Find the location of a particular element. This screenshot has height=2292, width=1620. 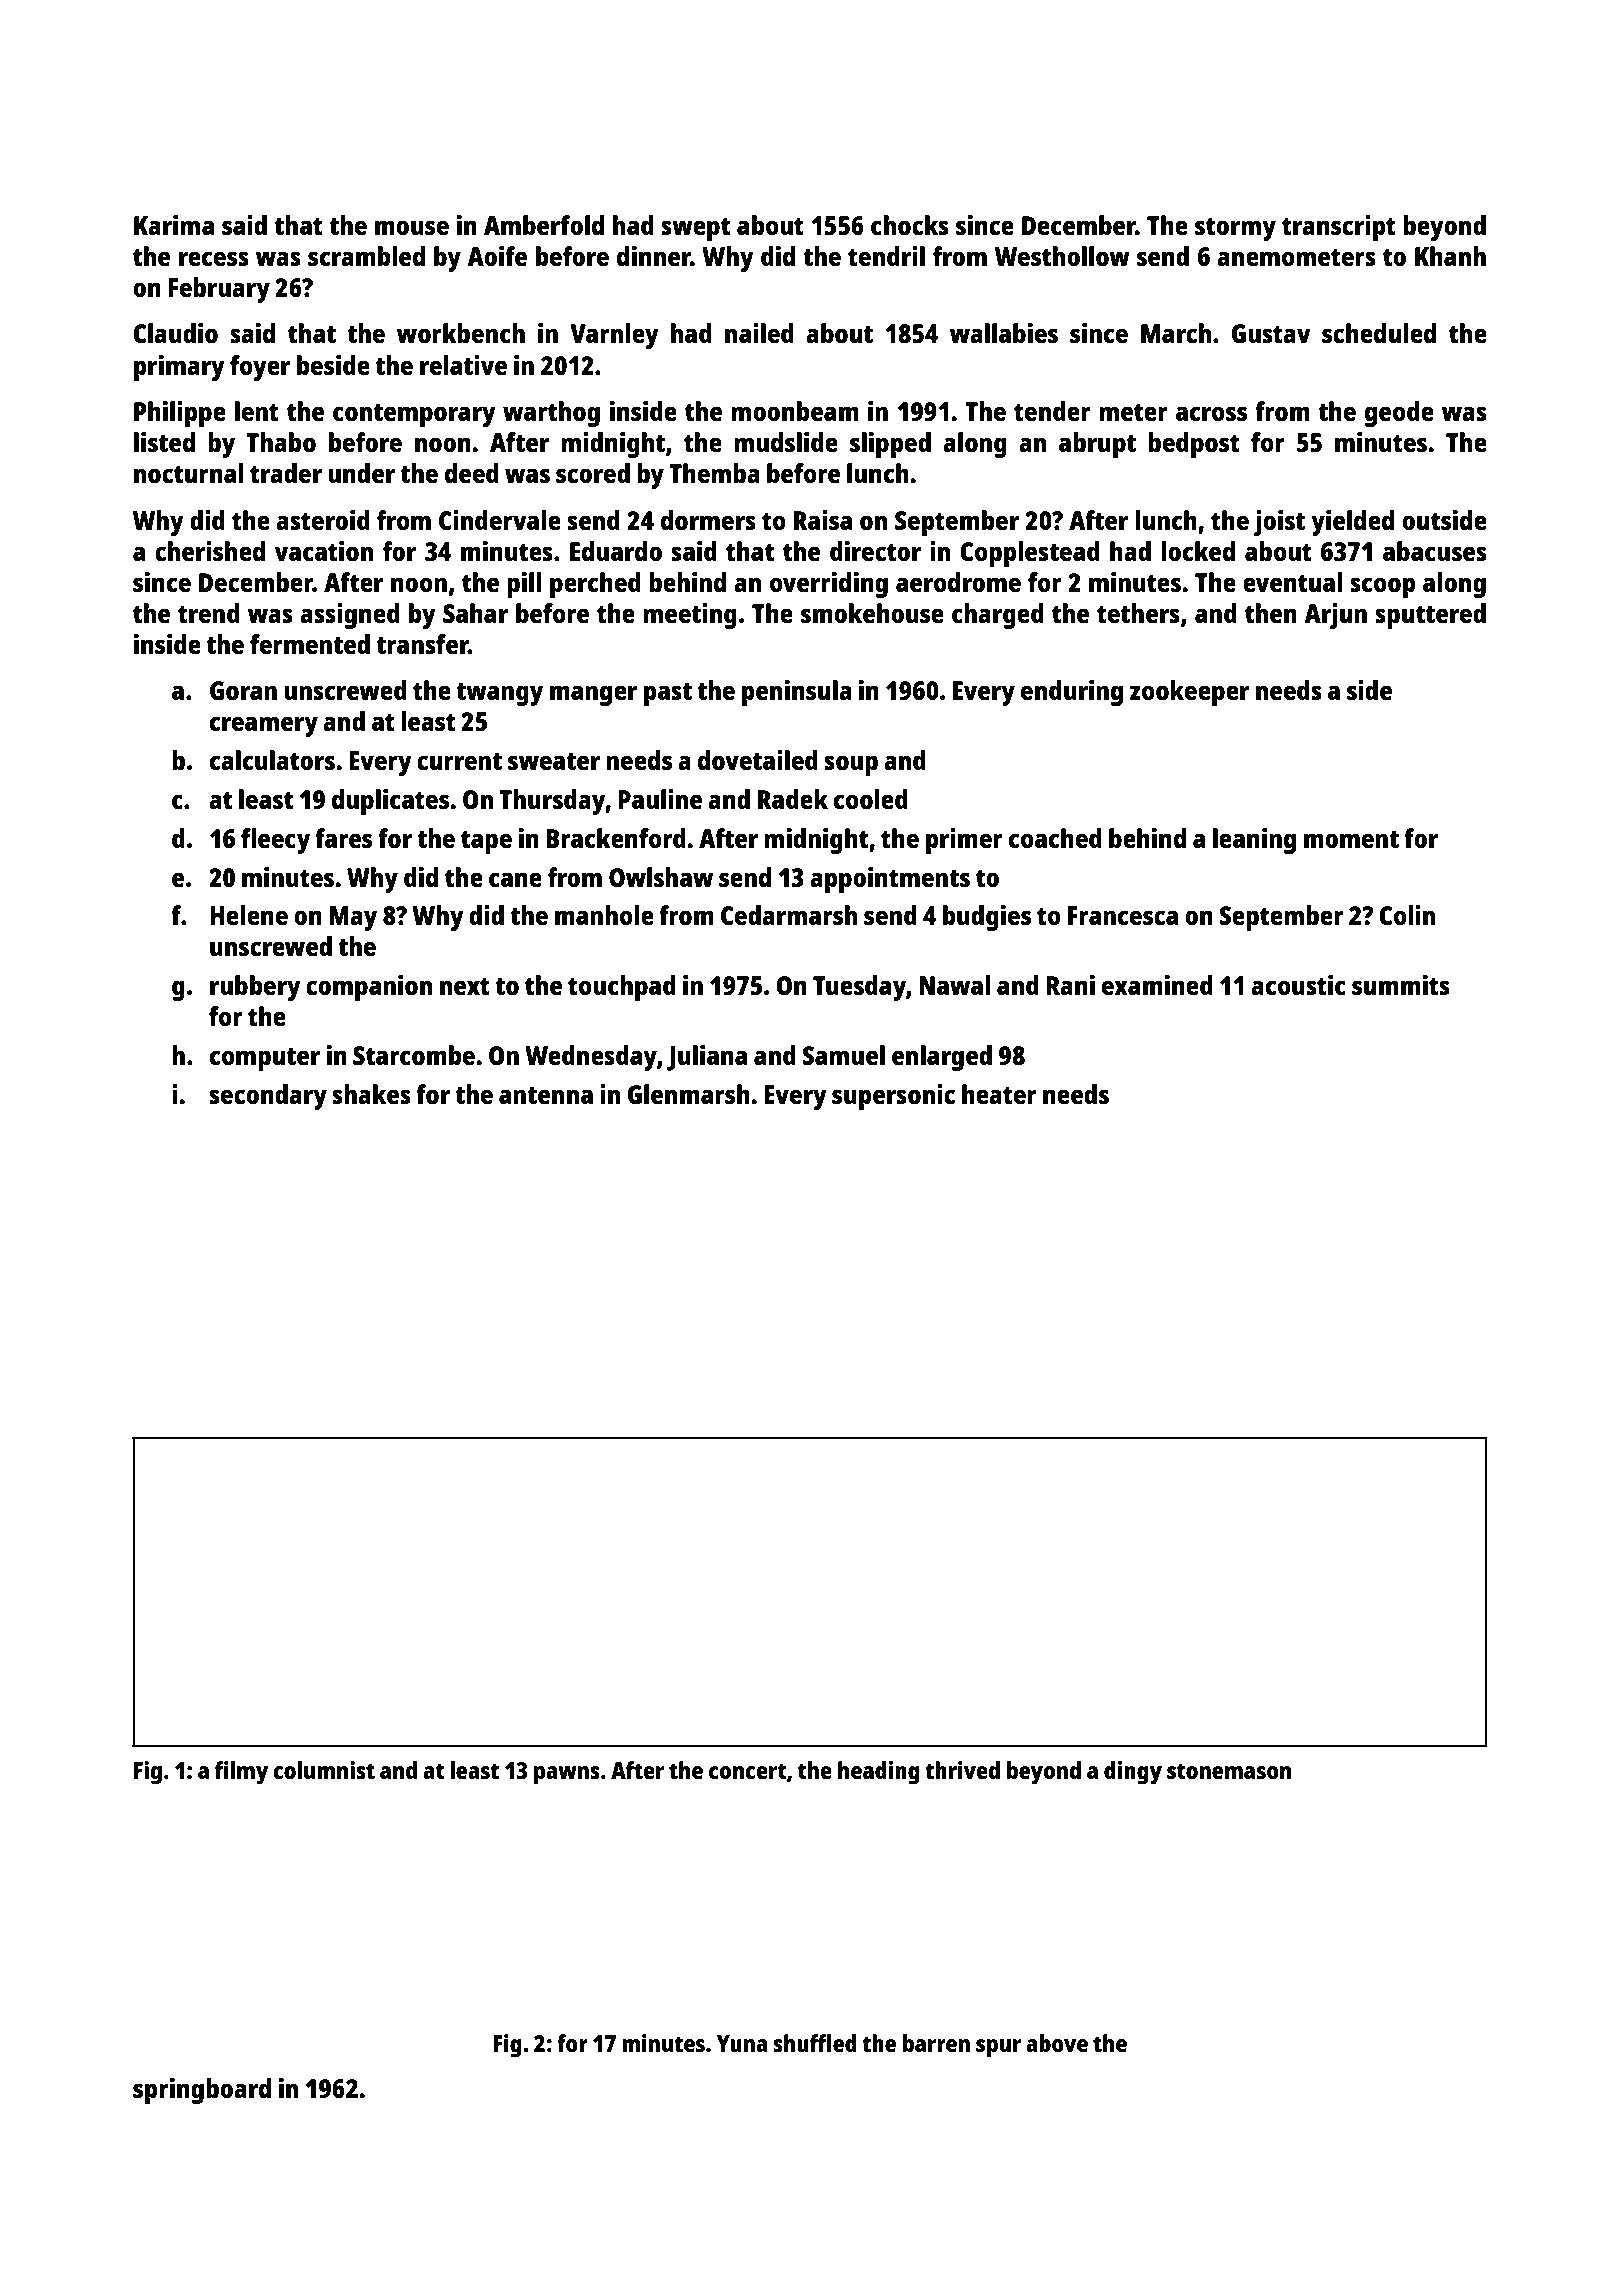

dormers is located at coordinates (708, 520).
